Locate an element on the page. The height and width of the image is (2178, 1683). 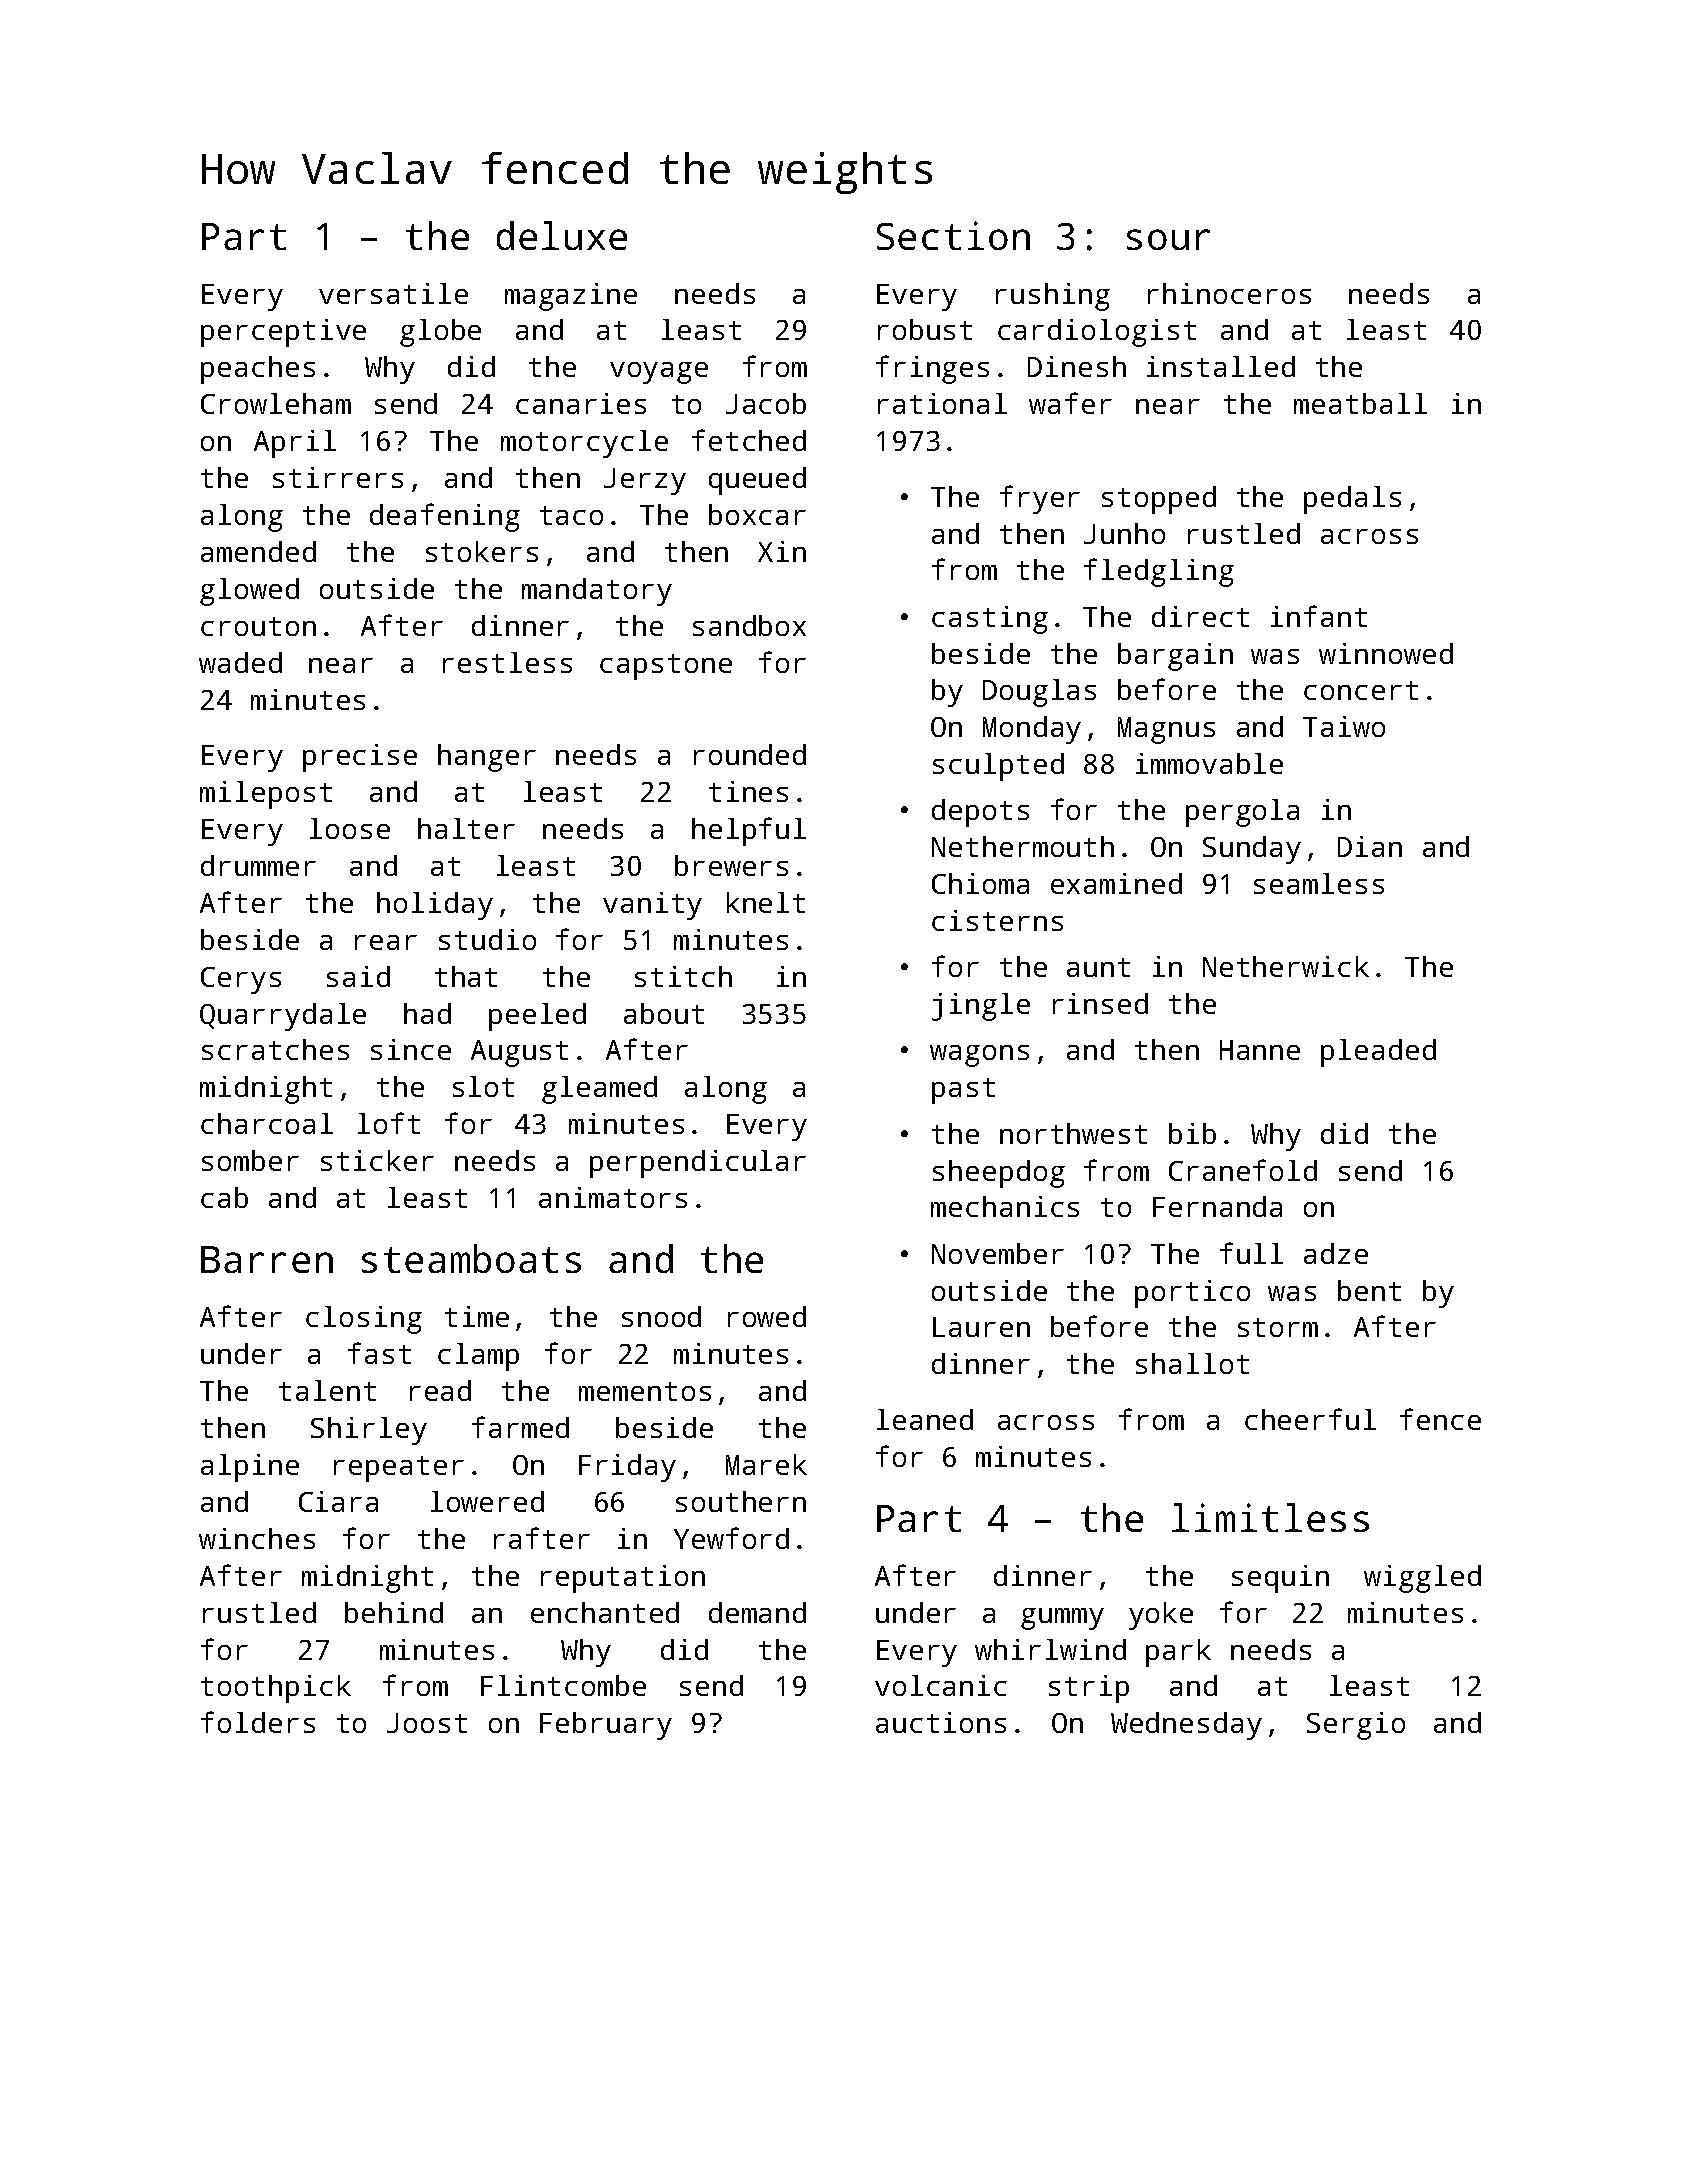
Crowleham is located at coordinates (276, 403).
